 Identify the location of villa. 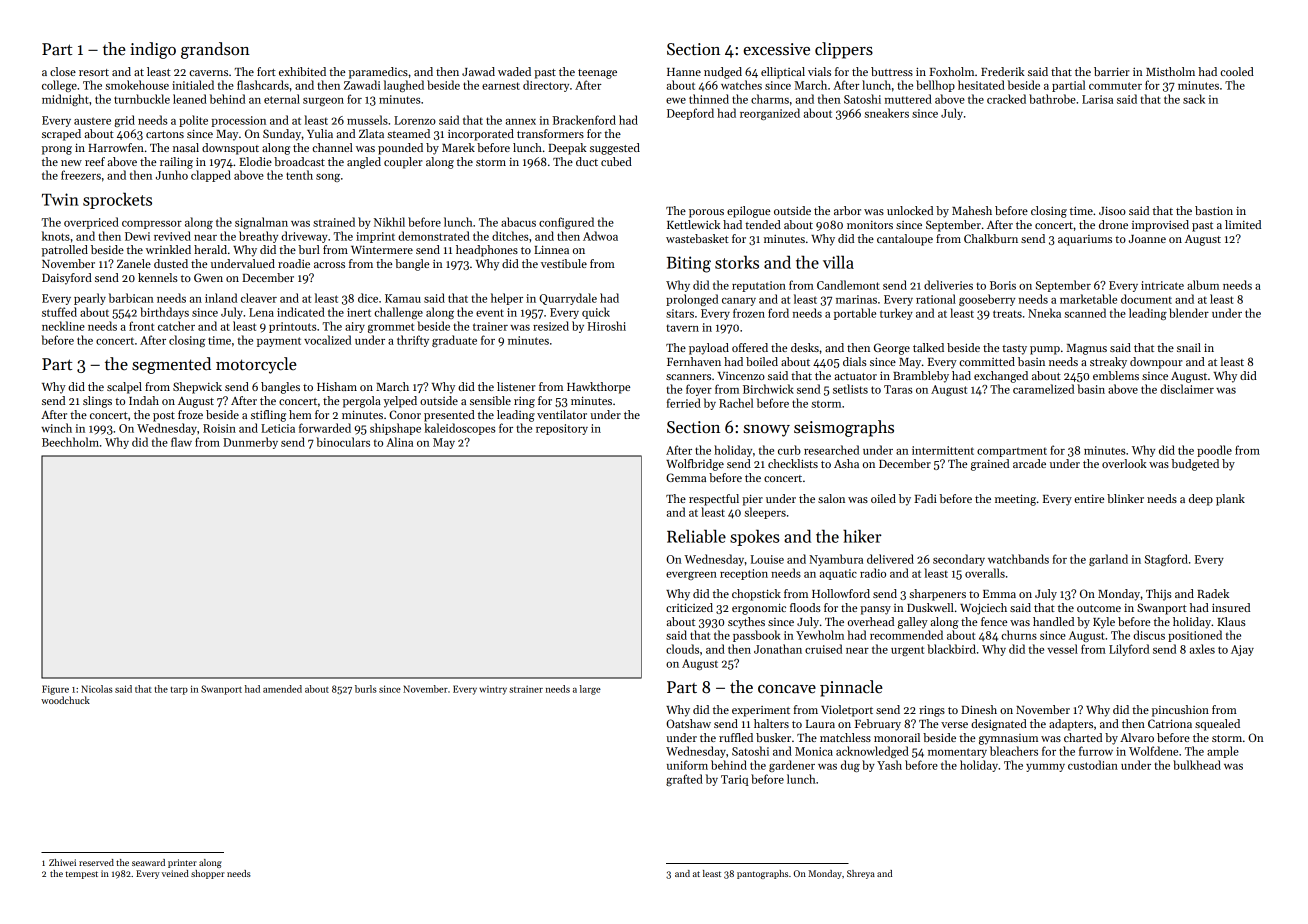
(838, 262).
